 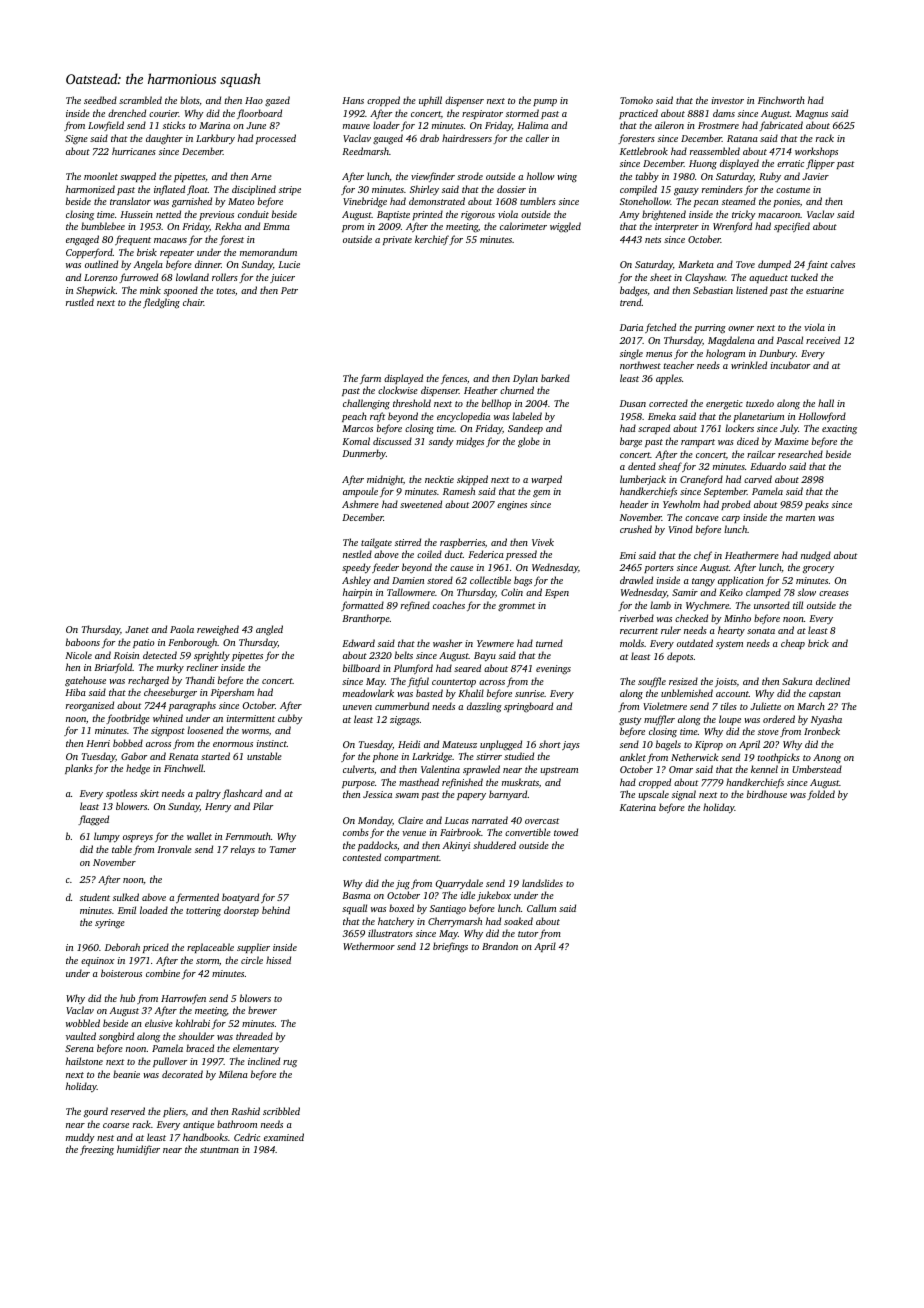 What do you see at coordinates (523, 226) in the document?
I see `calorimeter` at bounding box center [523, 226].
